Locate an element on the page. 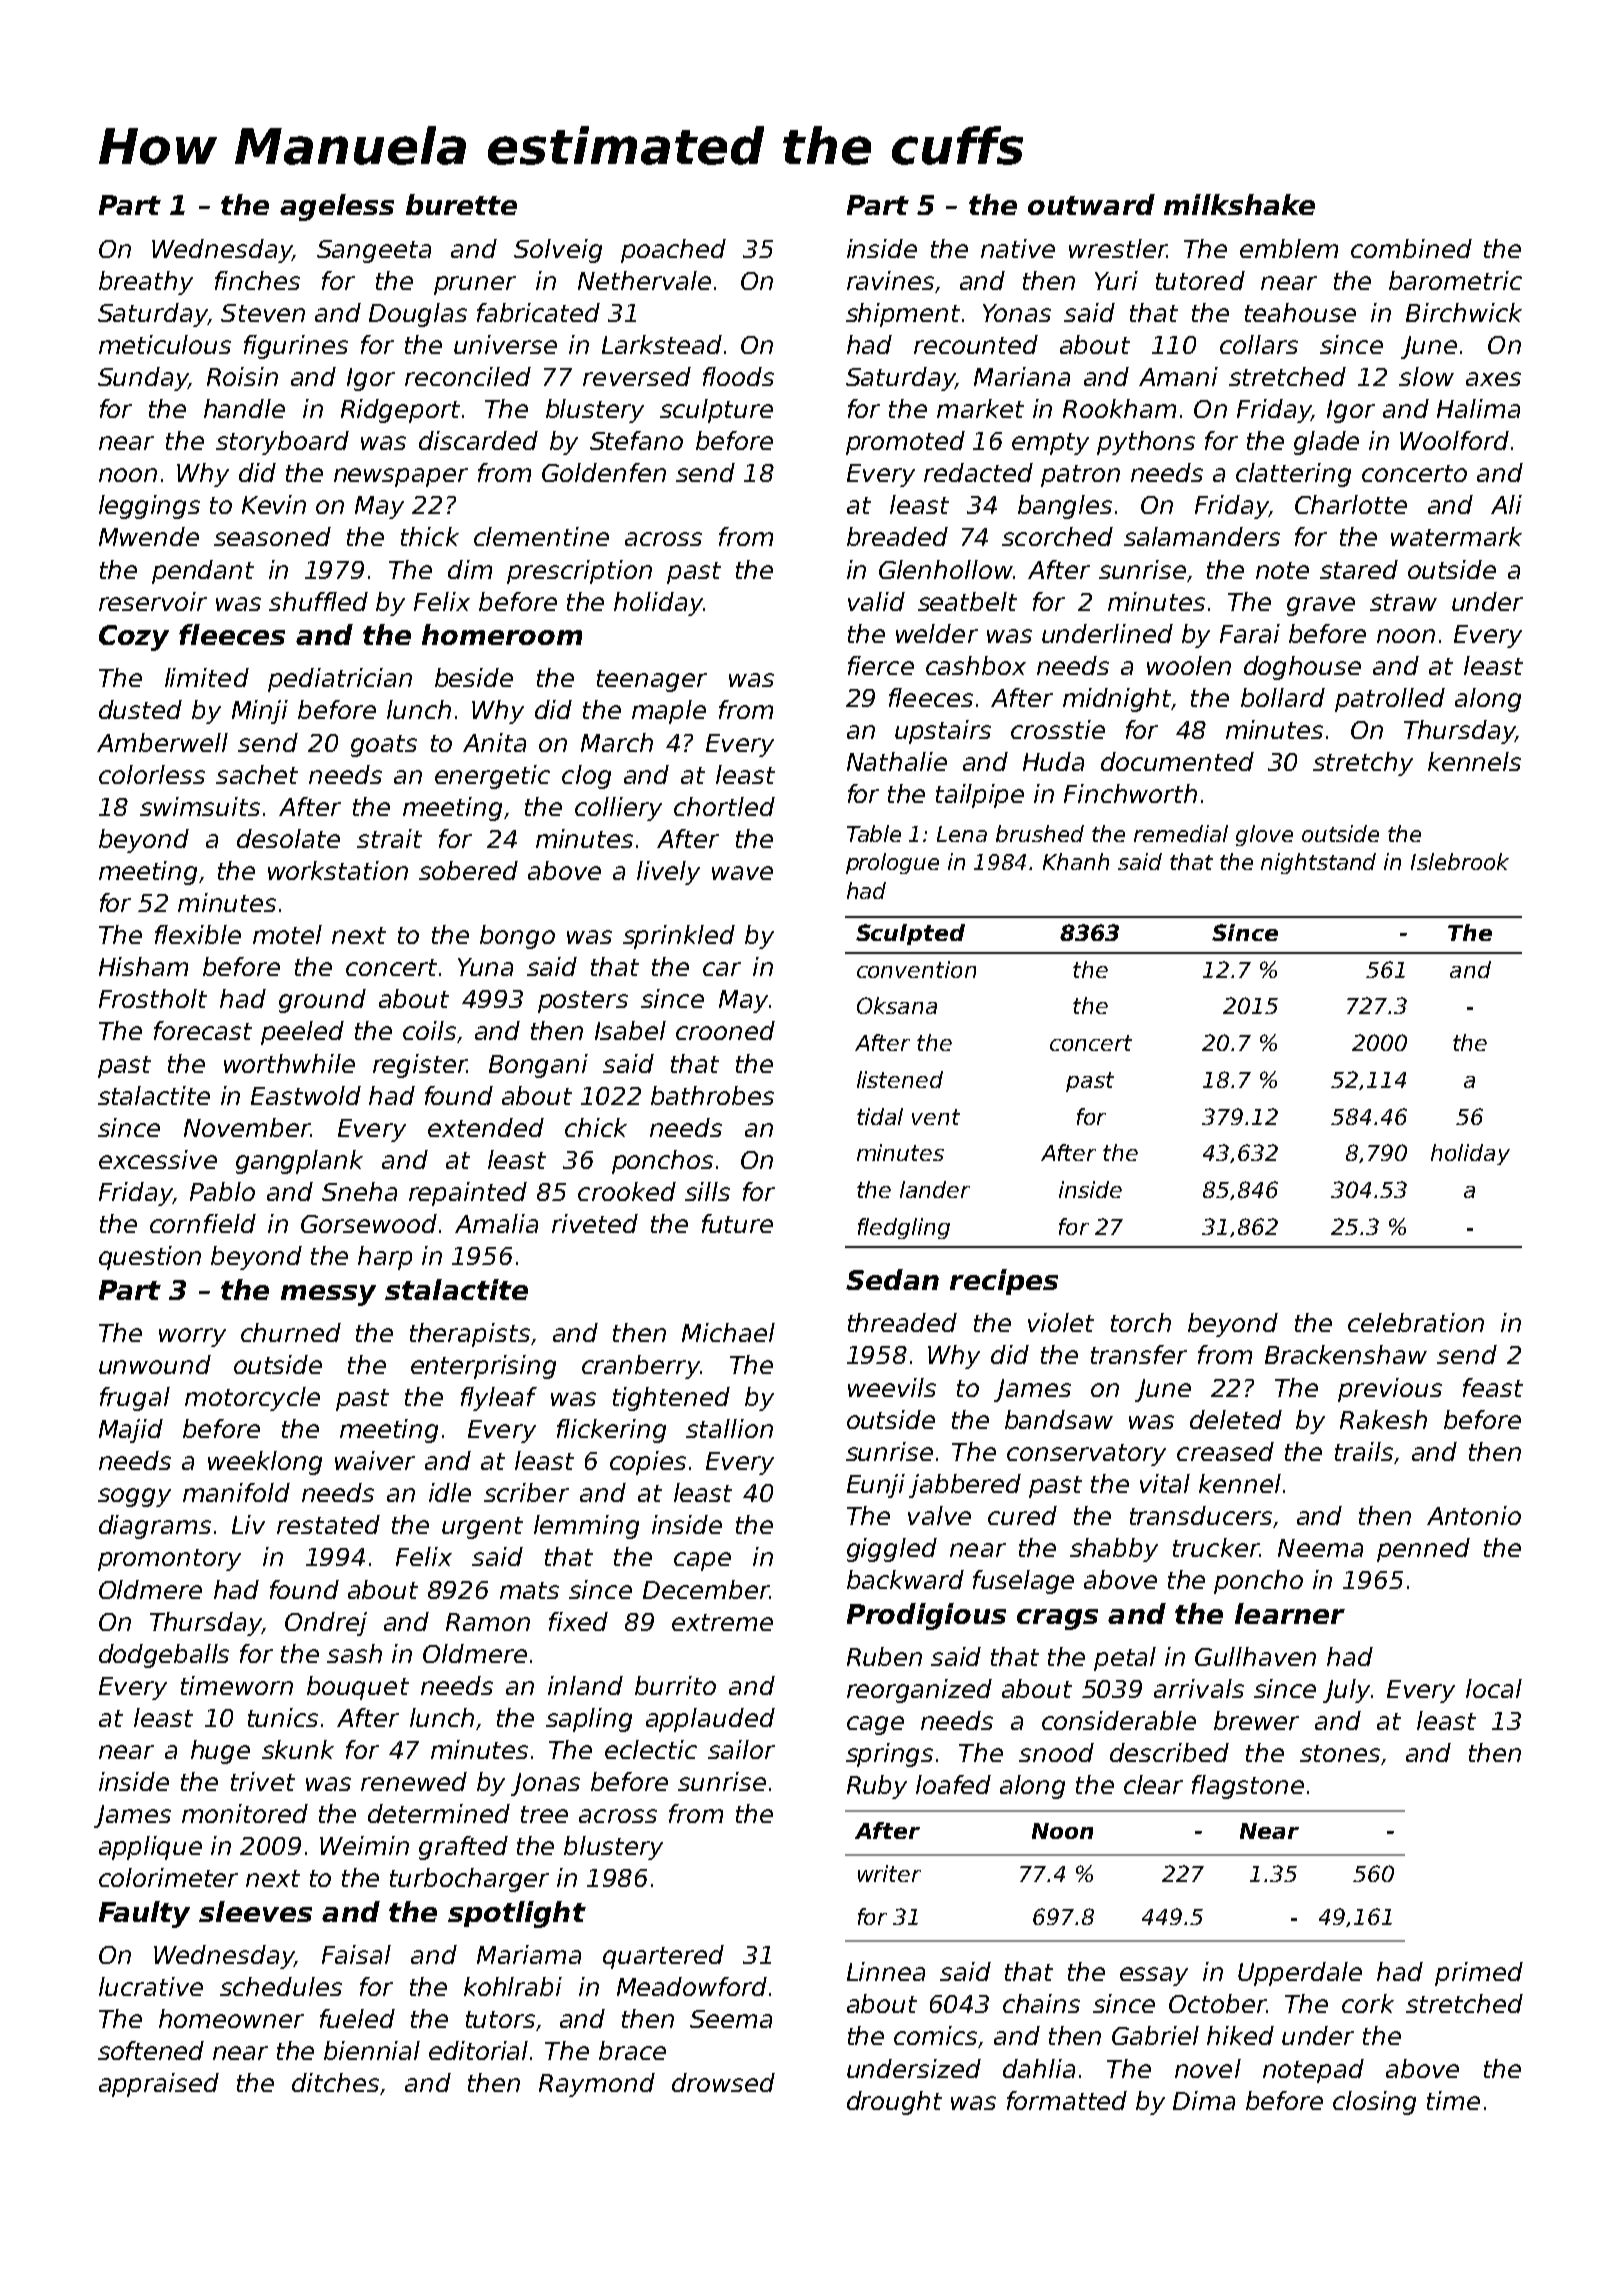  breaded is located at coordinates (897, 536).
